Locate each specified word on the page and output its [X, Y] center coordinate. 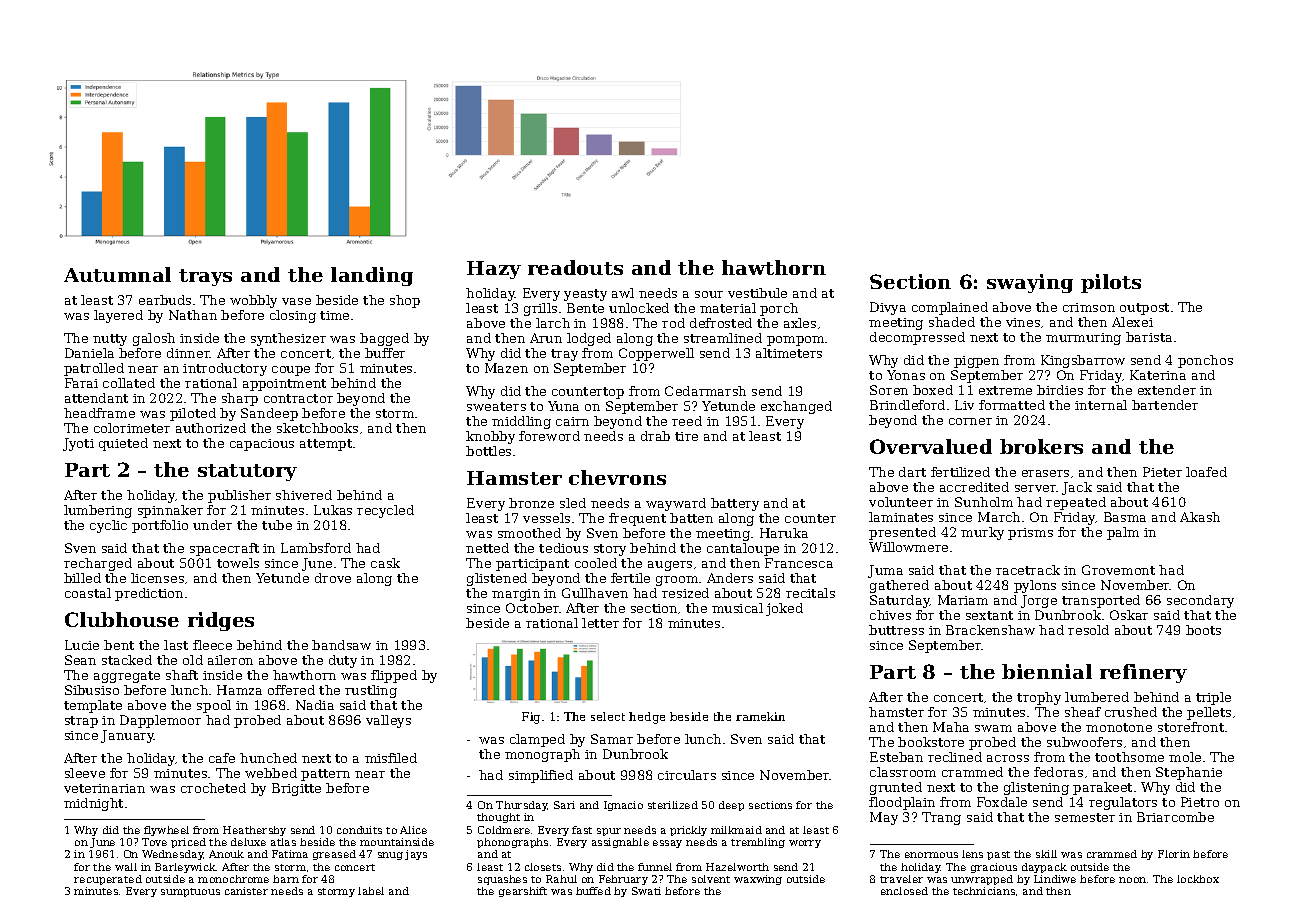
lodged [589, 339]
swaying [1030, 283]
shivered [304, 495]
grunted [896, 788]
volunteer [901, 502]
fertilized [960, 472]
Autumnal [117, 274]
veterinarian [104, 788]
